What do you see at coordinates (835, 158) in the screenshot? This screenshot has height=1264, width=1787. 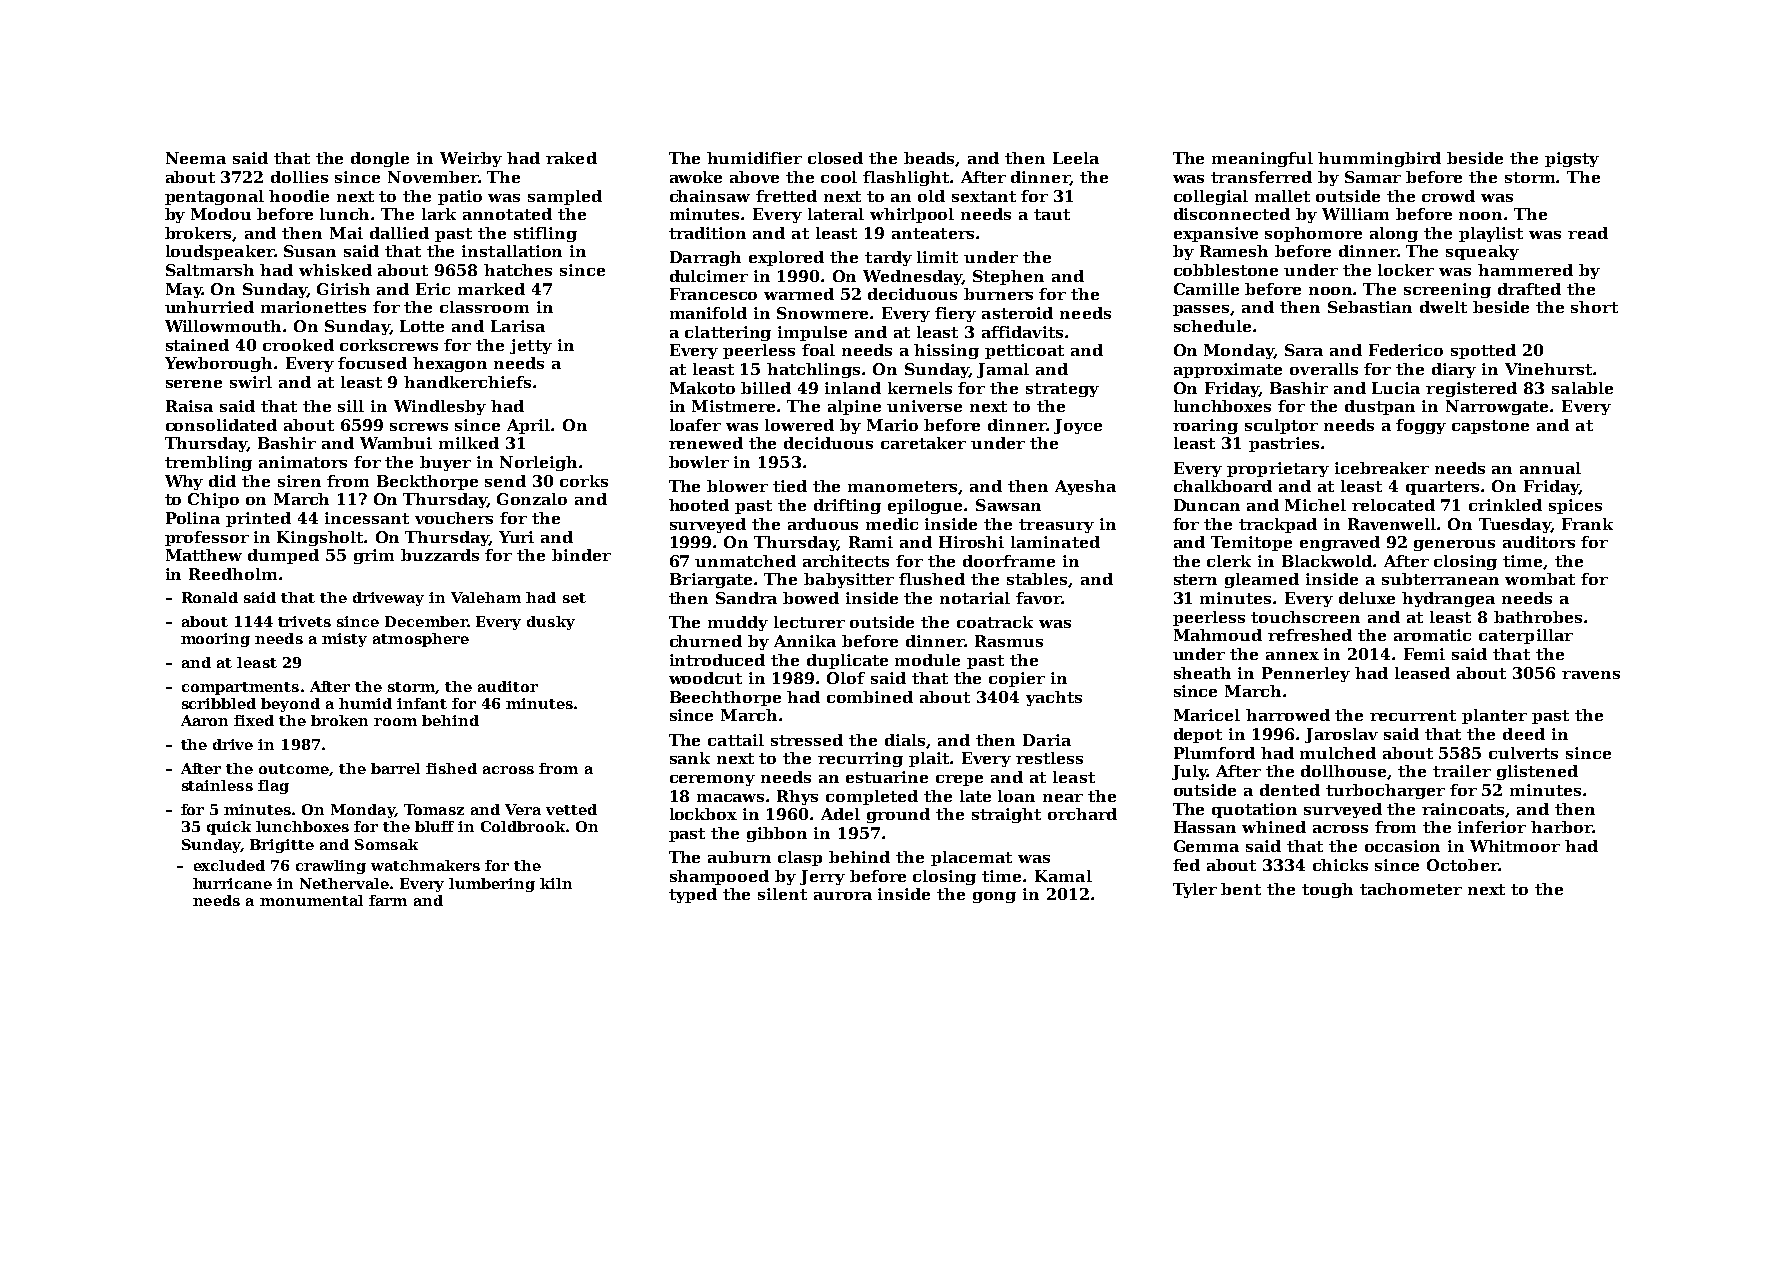 I see `closed` at bounding box center [835, 158].
